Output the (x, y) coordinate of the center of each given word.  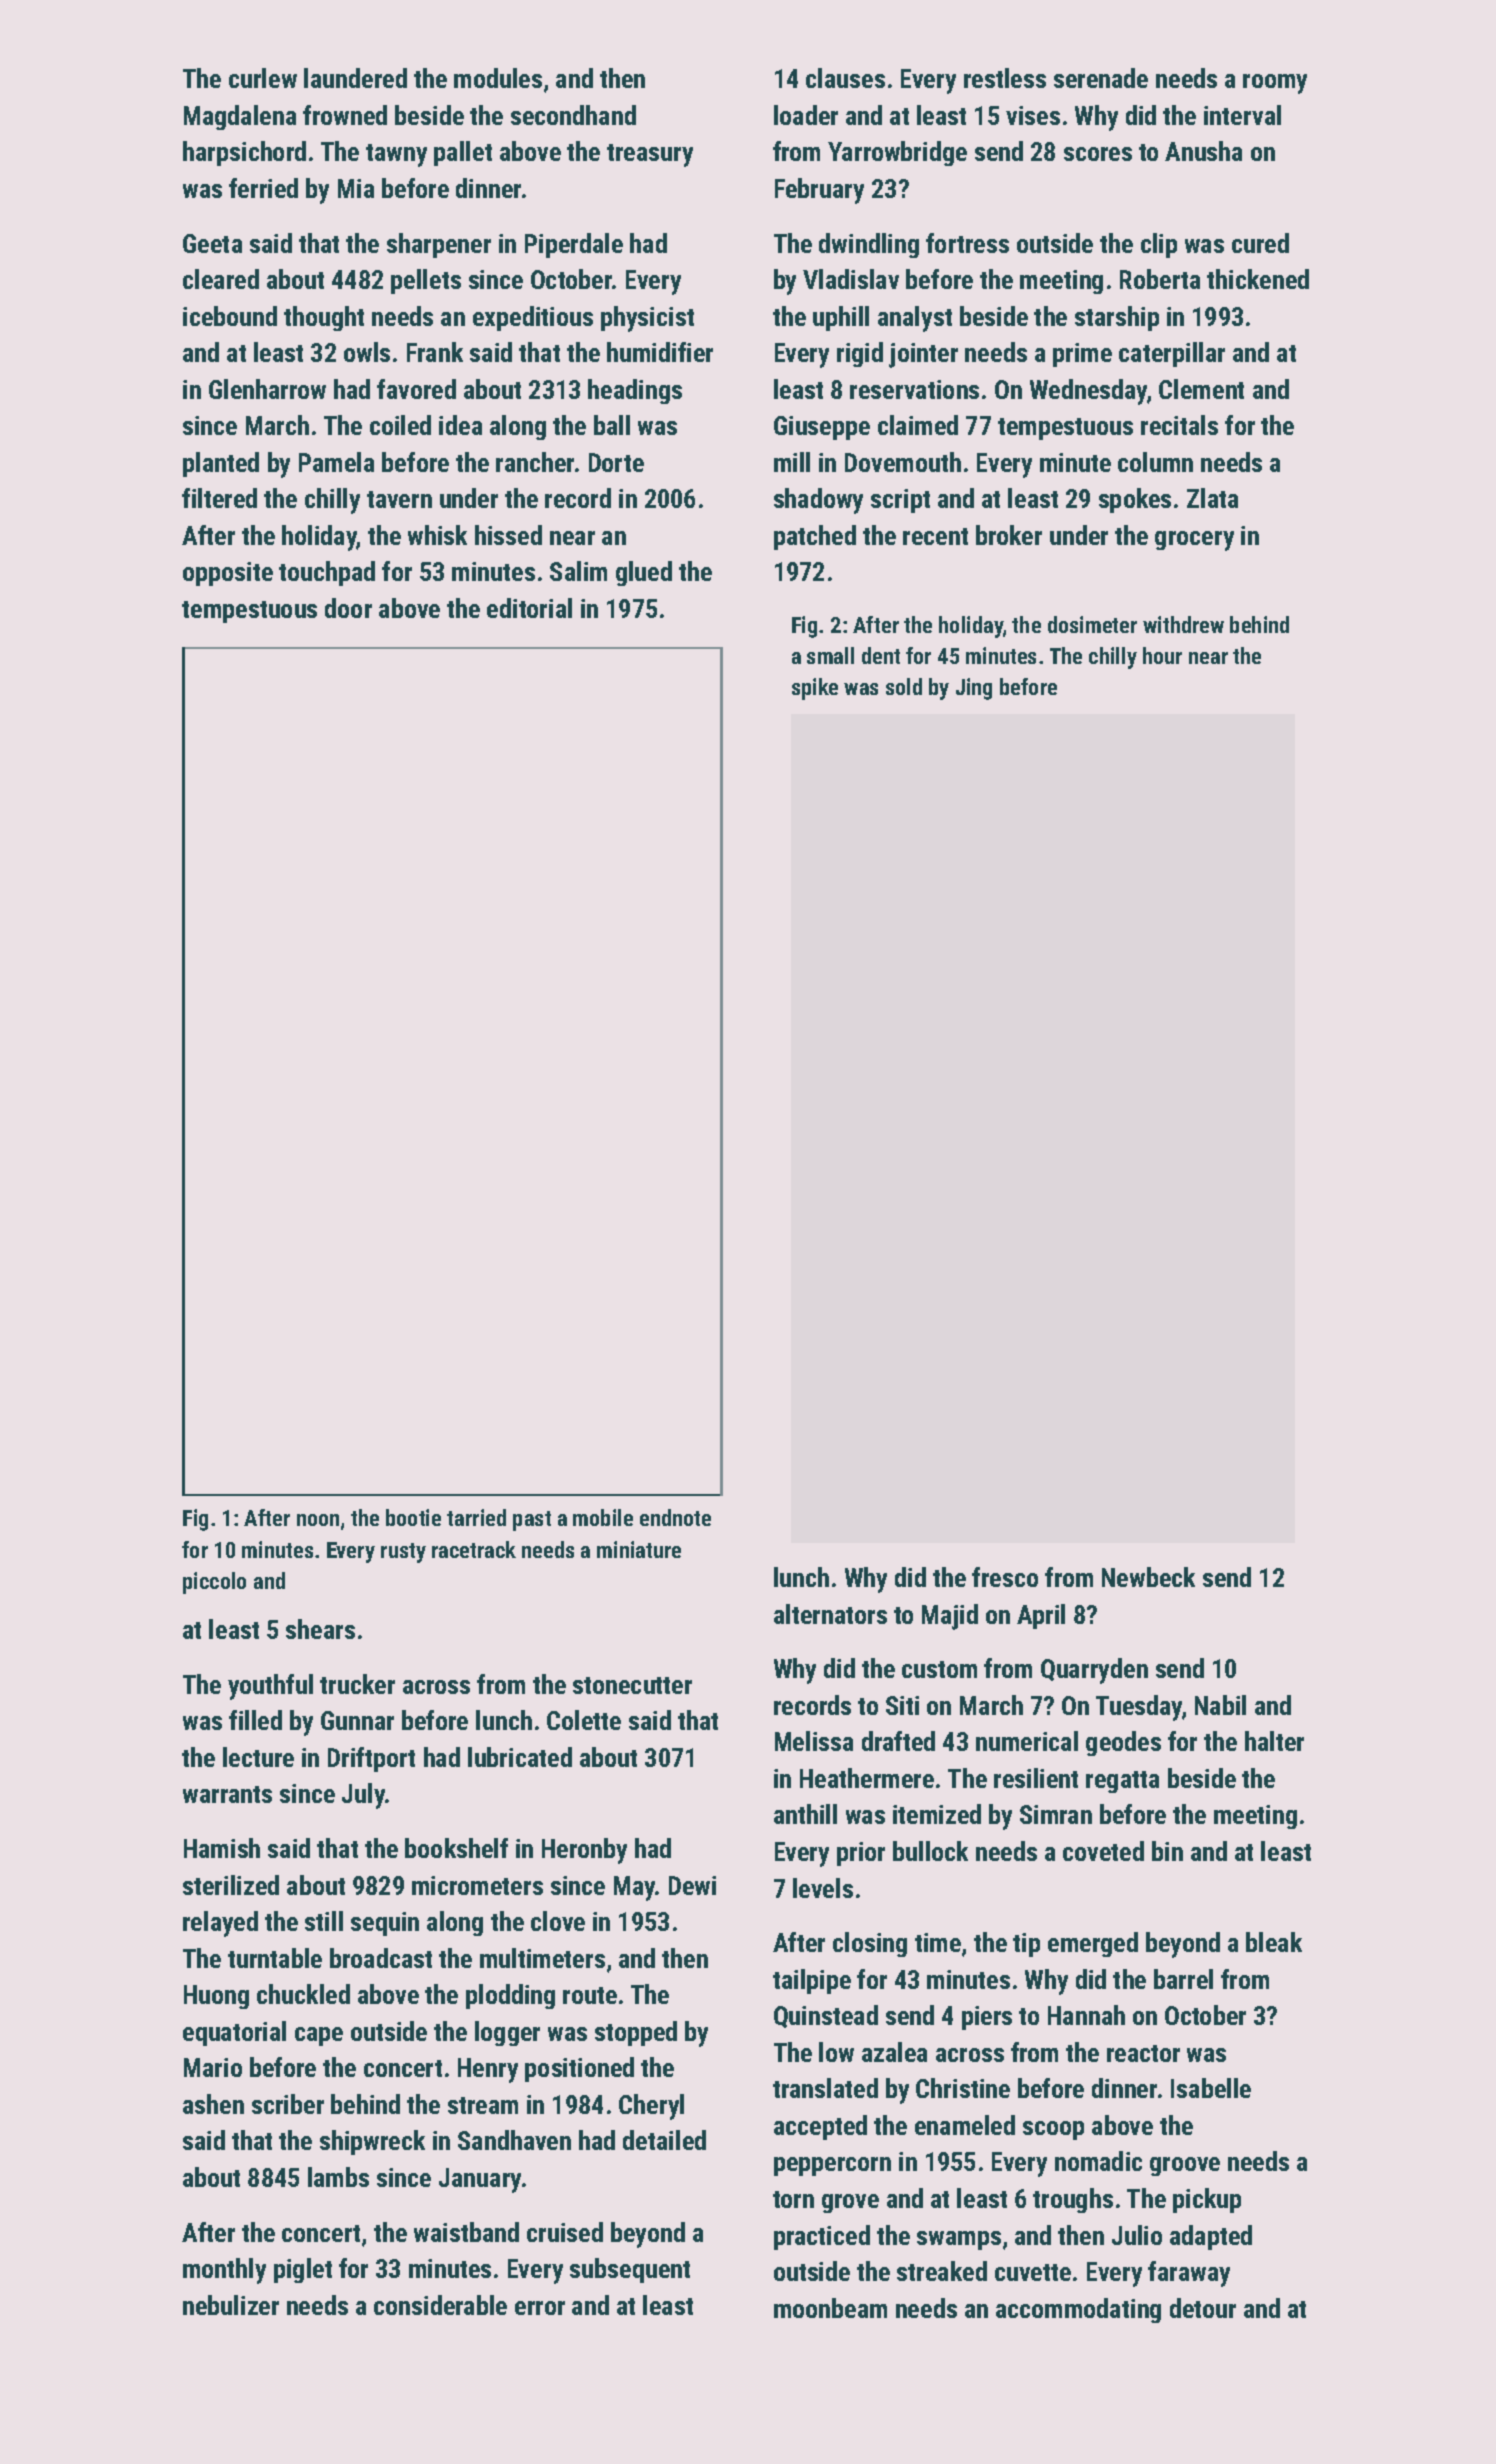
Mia (356, 188)
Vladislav (851, 279)
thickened (1258, 279)
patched (815, 537)
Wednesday (1089, 392)
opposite (228, 574)
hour (1162, 655)
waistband (466, 2232)
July (364, 1796)
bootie (413, 1517)
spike (815, 689)
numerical (1027, 1741)
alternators (830, 1614)
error (540, 2308)
